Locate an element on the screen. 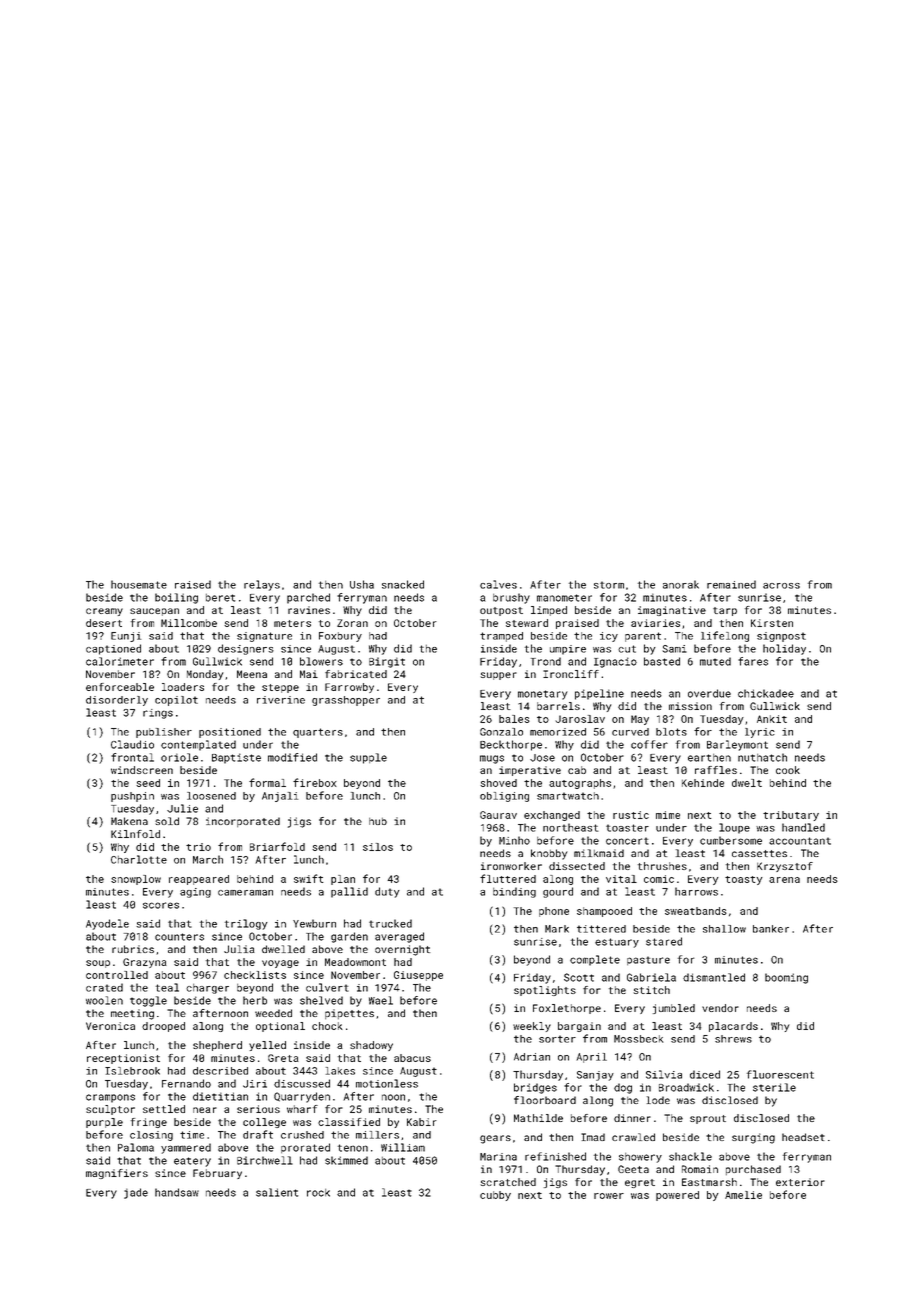 Image resolution: width=924 pixels, height=1308 pixels. calves is located at coordinates (498, 584).
